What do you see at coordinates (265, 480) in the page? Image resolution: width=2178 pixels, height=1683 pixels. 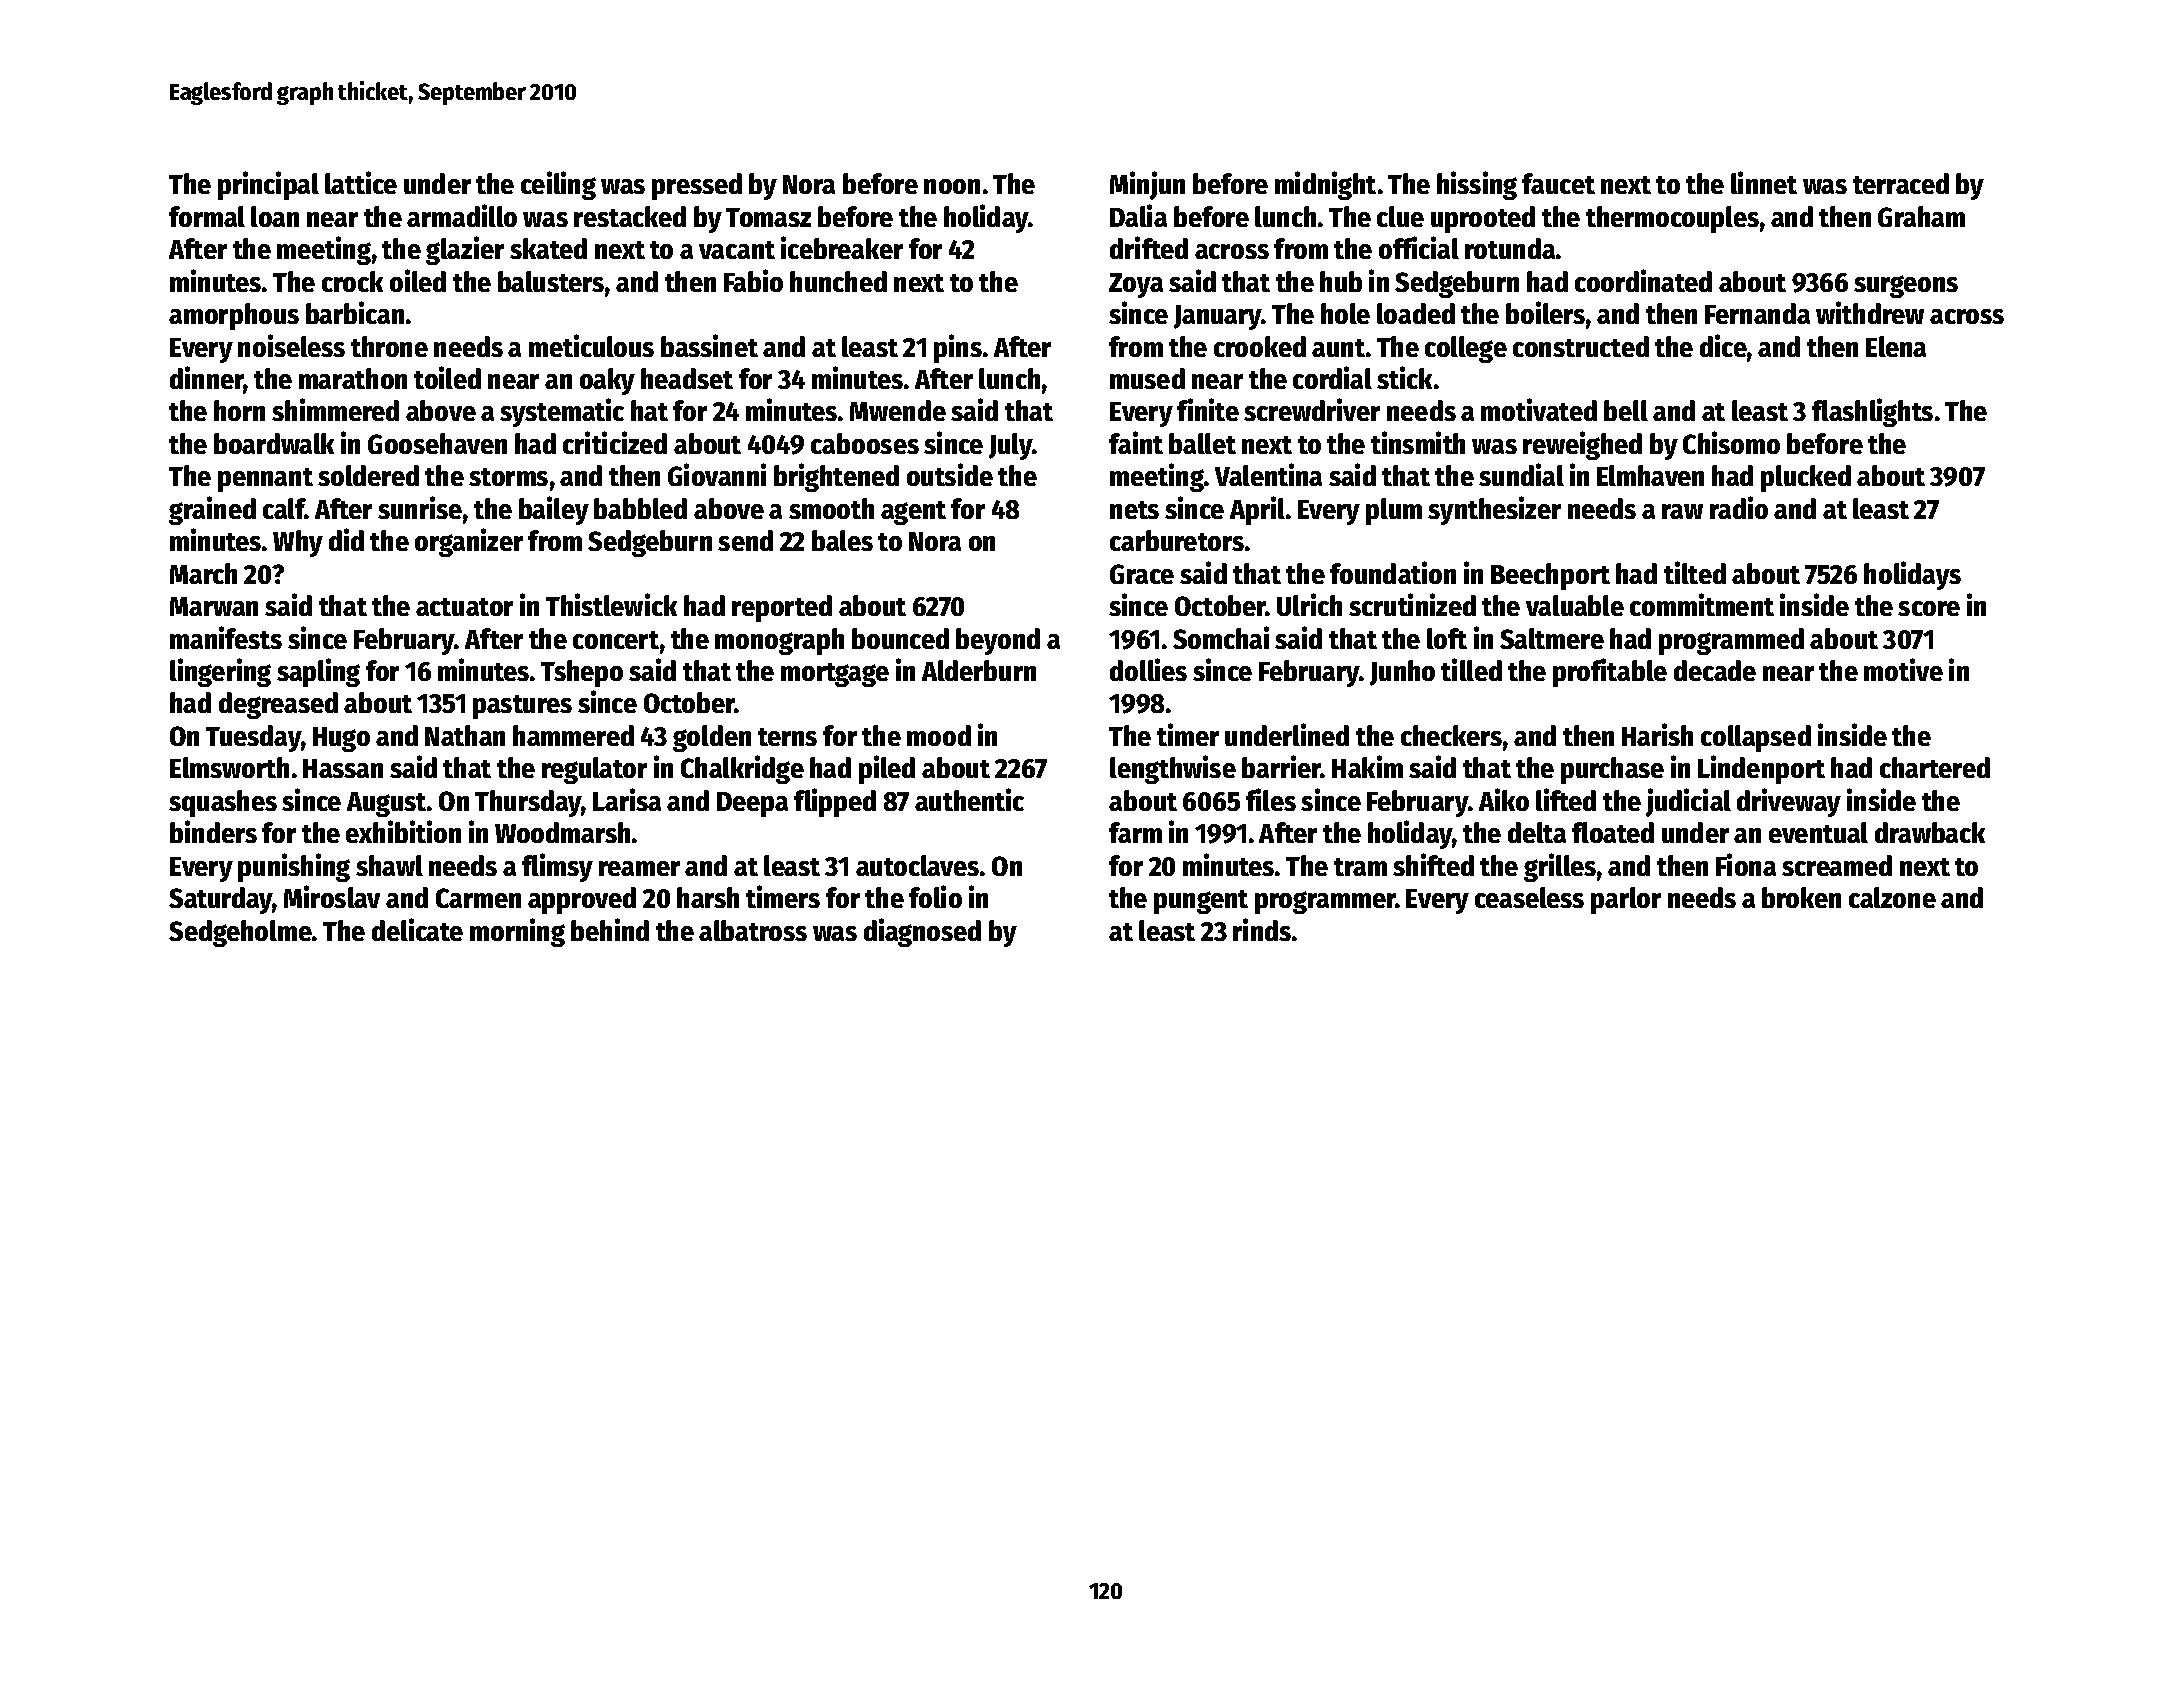 I see `pennant` at bounding box center [265, 480].
